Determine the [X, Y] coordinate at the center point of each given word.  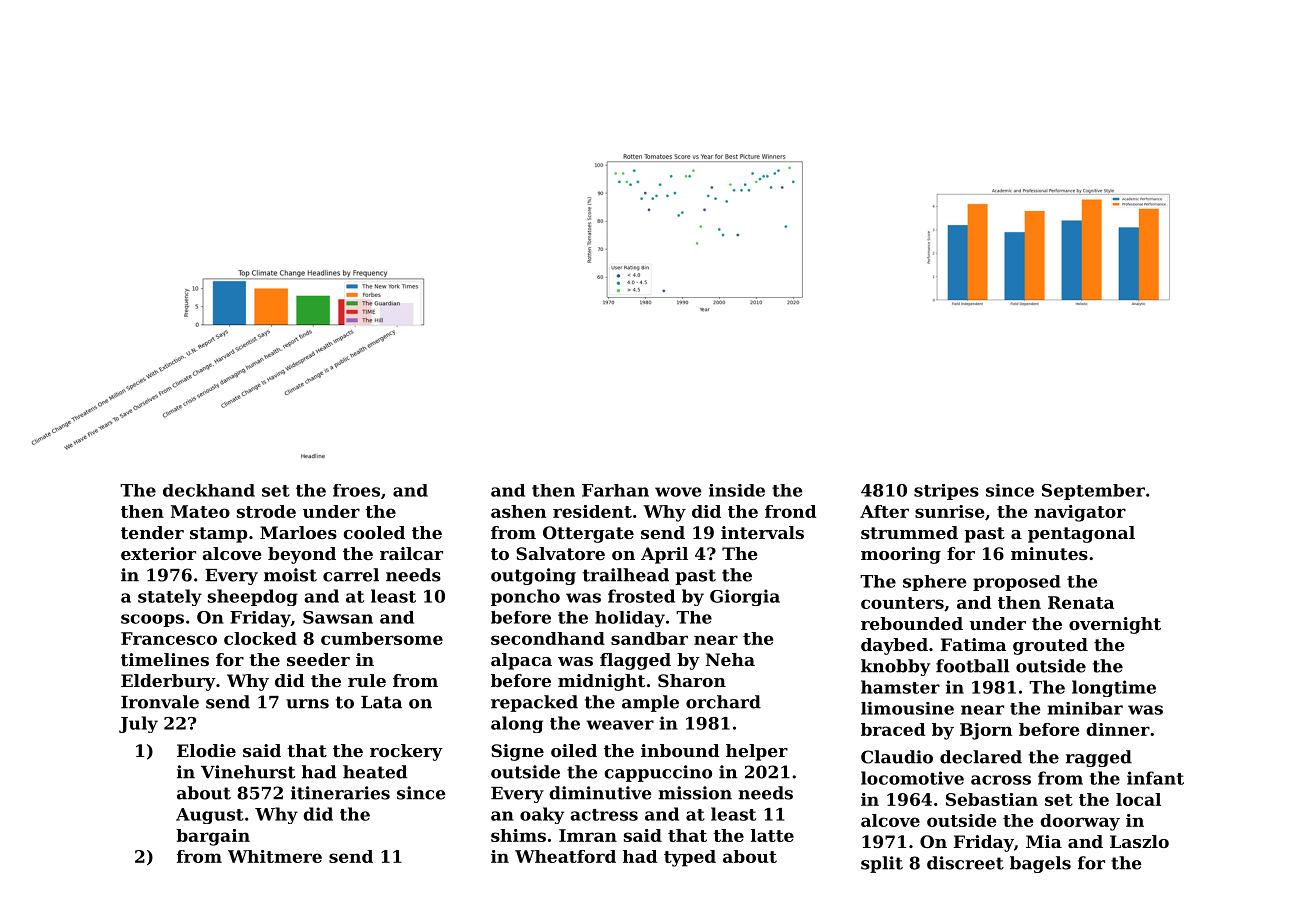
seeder [318, 659]
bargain [213, 837]
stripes [946, 492]
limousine [907, 708]
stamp [218, 535]
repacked [534, 703]
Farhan [615, 490]
